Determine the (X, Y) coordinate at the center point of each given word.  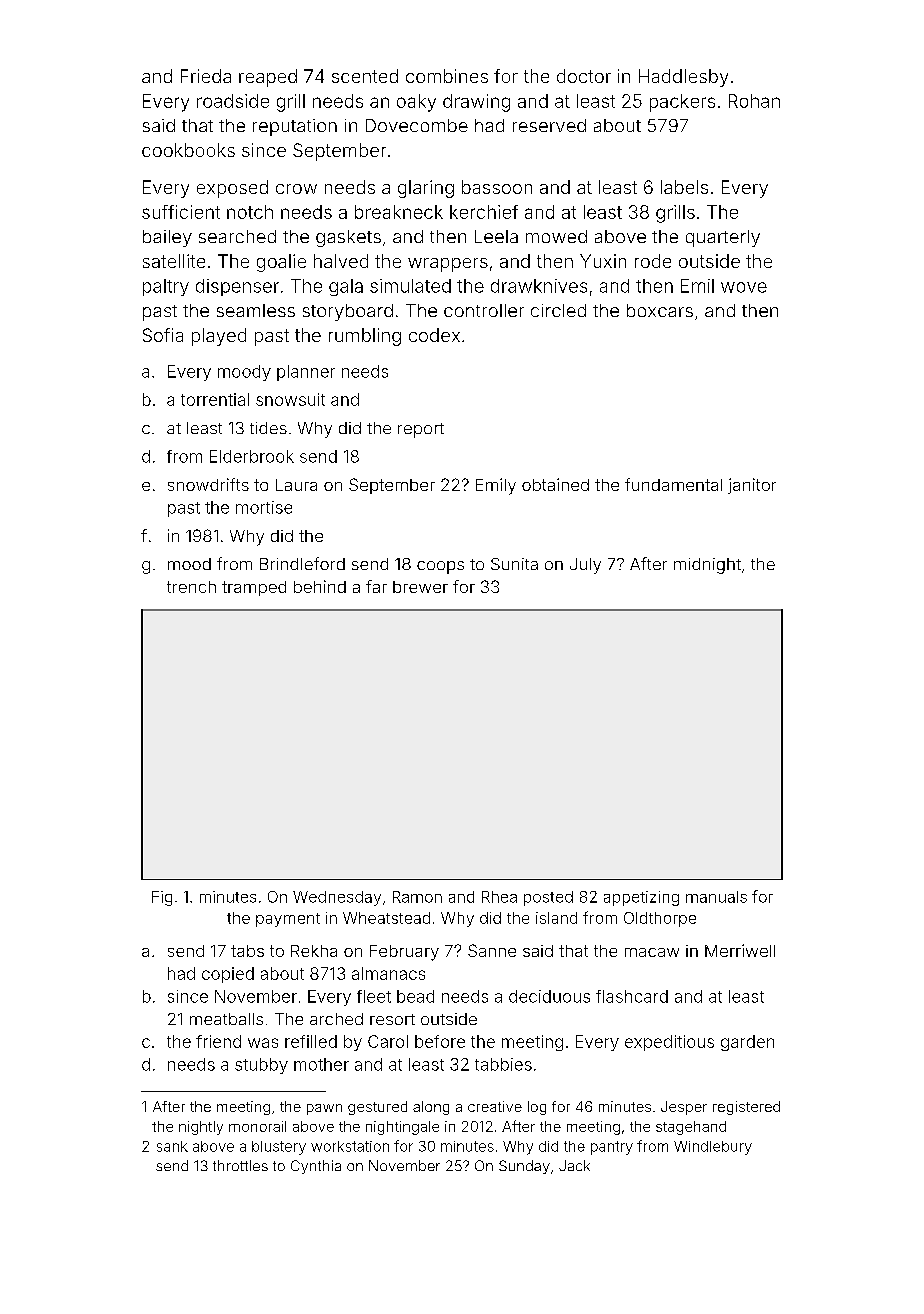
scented (365, 76)
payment (288, 920)
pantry (612, 1148)
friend (218, 1041)
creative (495, 1106)
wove (744, 287)
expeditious (669, 1043)
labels (684, 187)
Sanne (492, 950)
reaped (268, 78)
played (219, 337)
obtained (555, 484)
